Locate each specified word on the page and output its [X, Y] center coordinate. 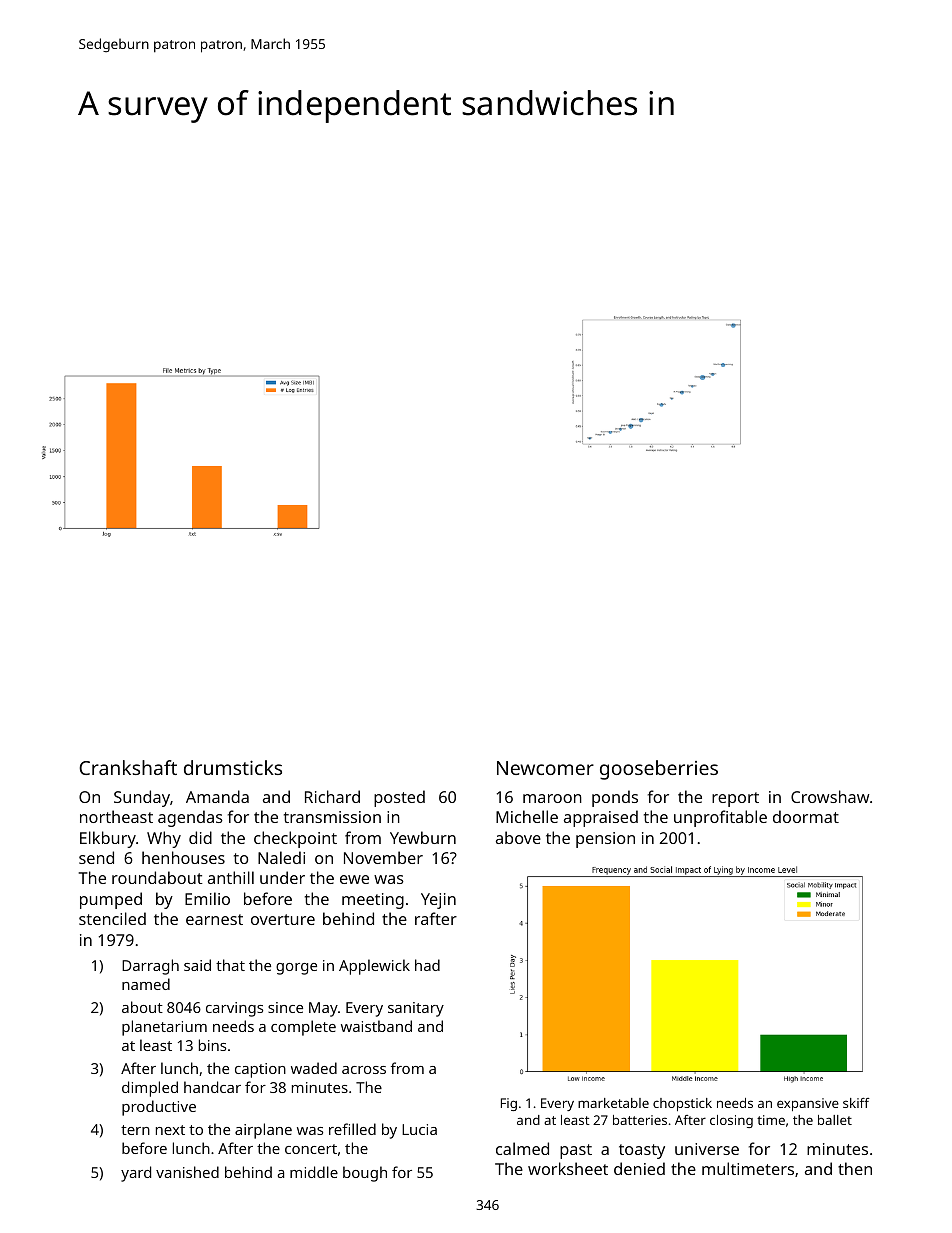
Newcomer [545, 768]
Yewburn [423, 837]
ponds [615, 798]
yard [136, 1174]
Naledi [281, 857]
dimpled [150, 1089]
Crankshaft [128, 767]
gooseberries [659, 770]
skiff [856, 1103]
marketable [613, 1103]
